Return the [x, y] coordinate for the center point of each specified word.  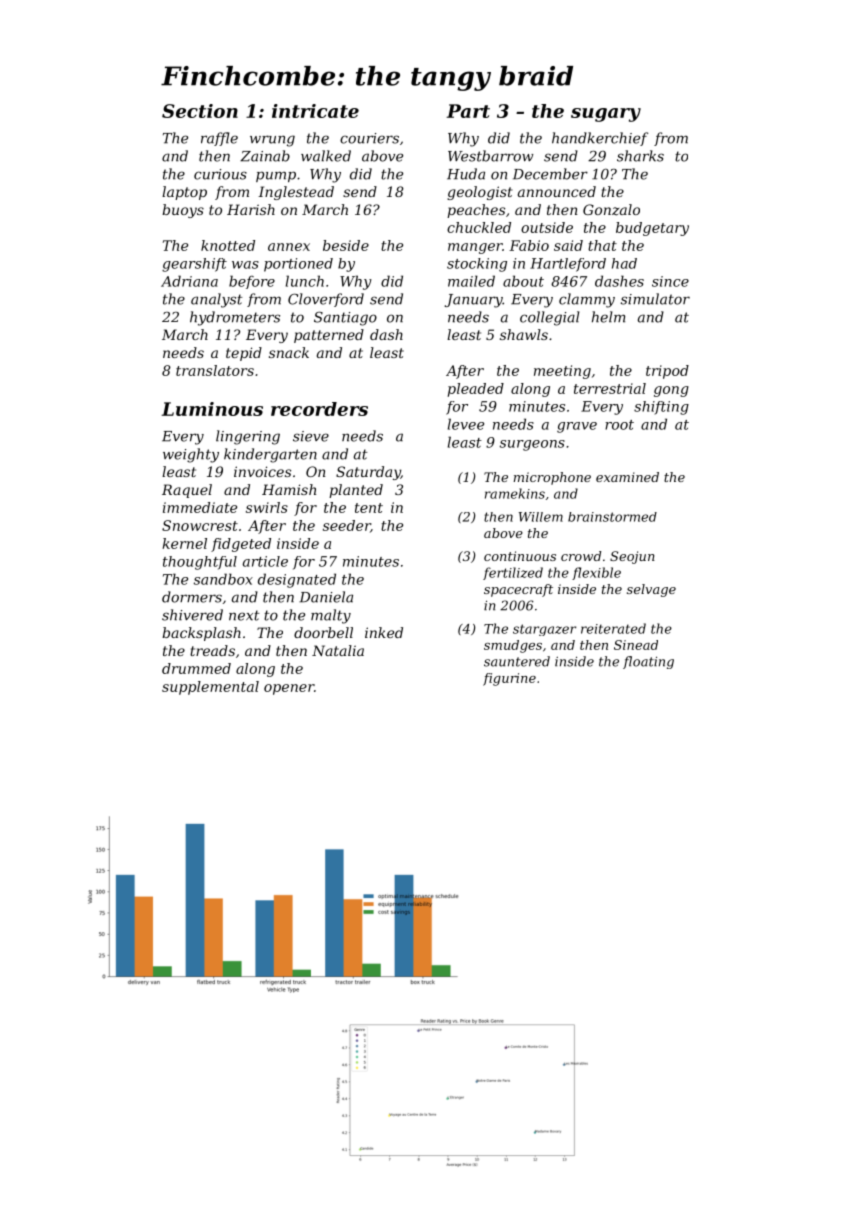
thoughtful [200, 563]
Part [468, 111]
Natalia [338, 650]
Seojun [632, 557]
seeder [346, 525]
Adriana [189, 281]
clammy [587, 300]
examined [627, 477]
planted [356, 491]
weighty [191, 455]
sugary [606, 115]
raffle [219, 139]
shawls [524, 334]
